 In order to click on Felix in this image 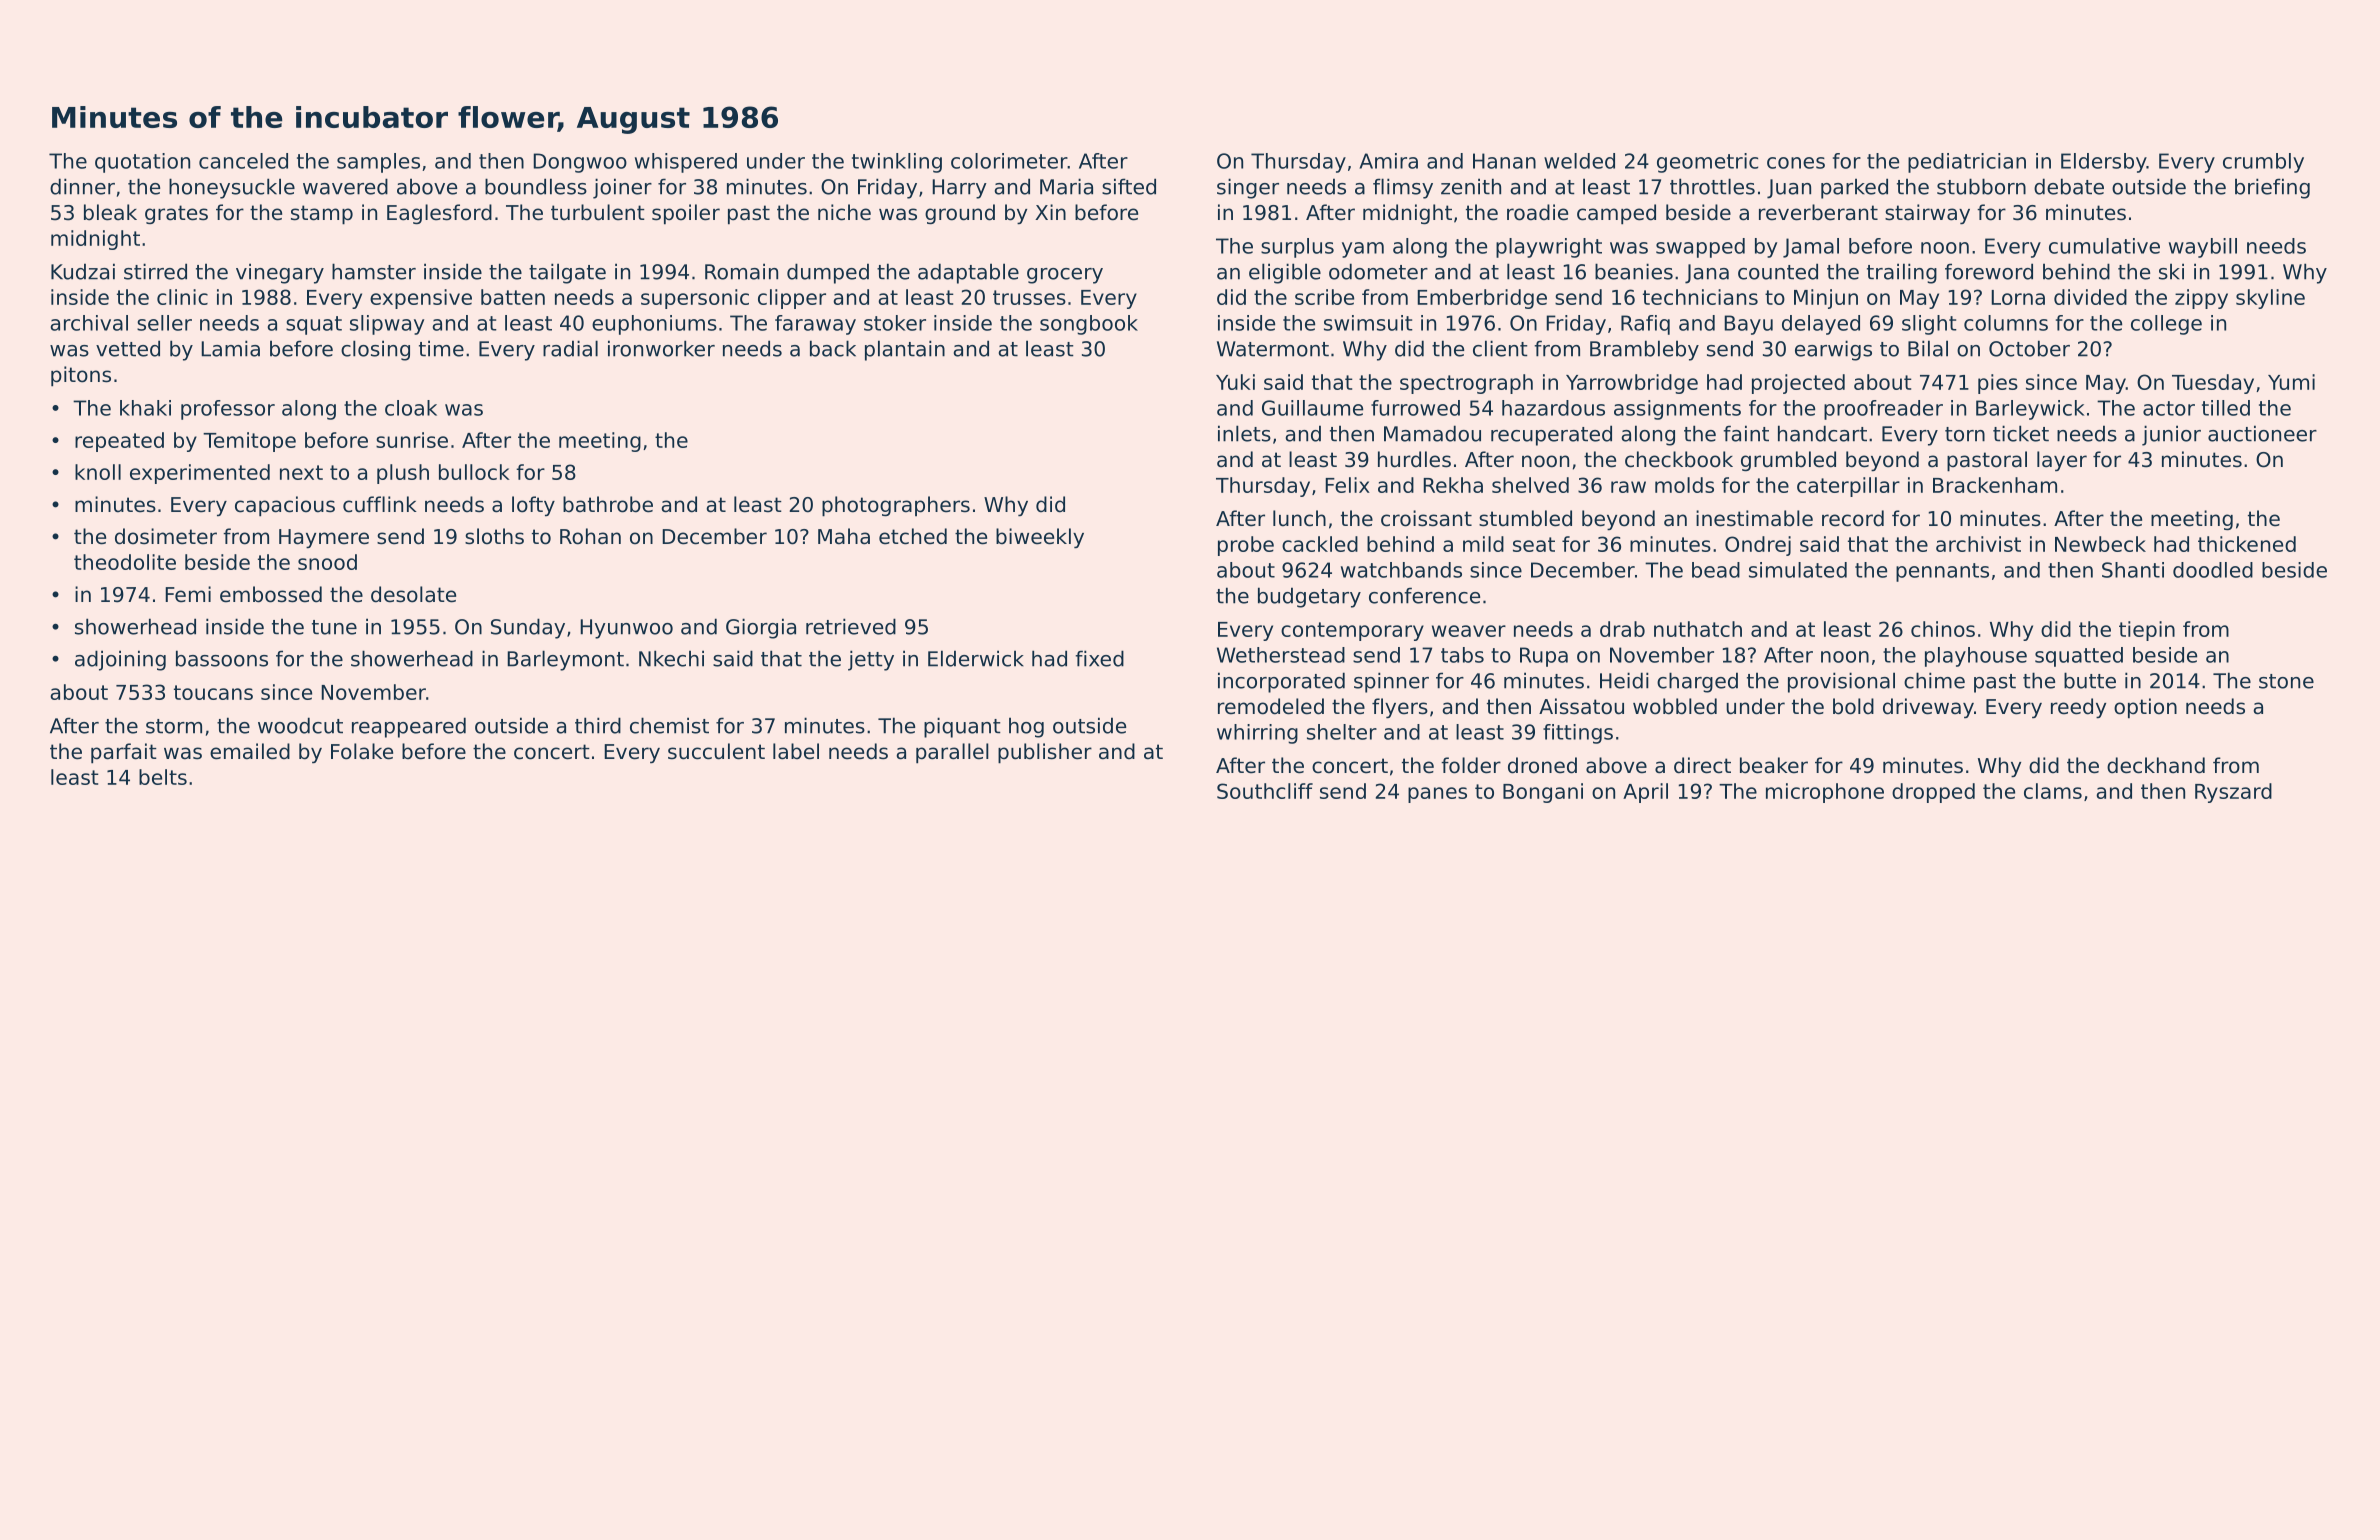, I will do `click(1347, 485)`.
